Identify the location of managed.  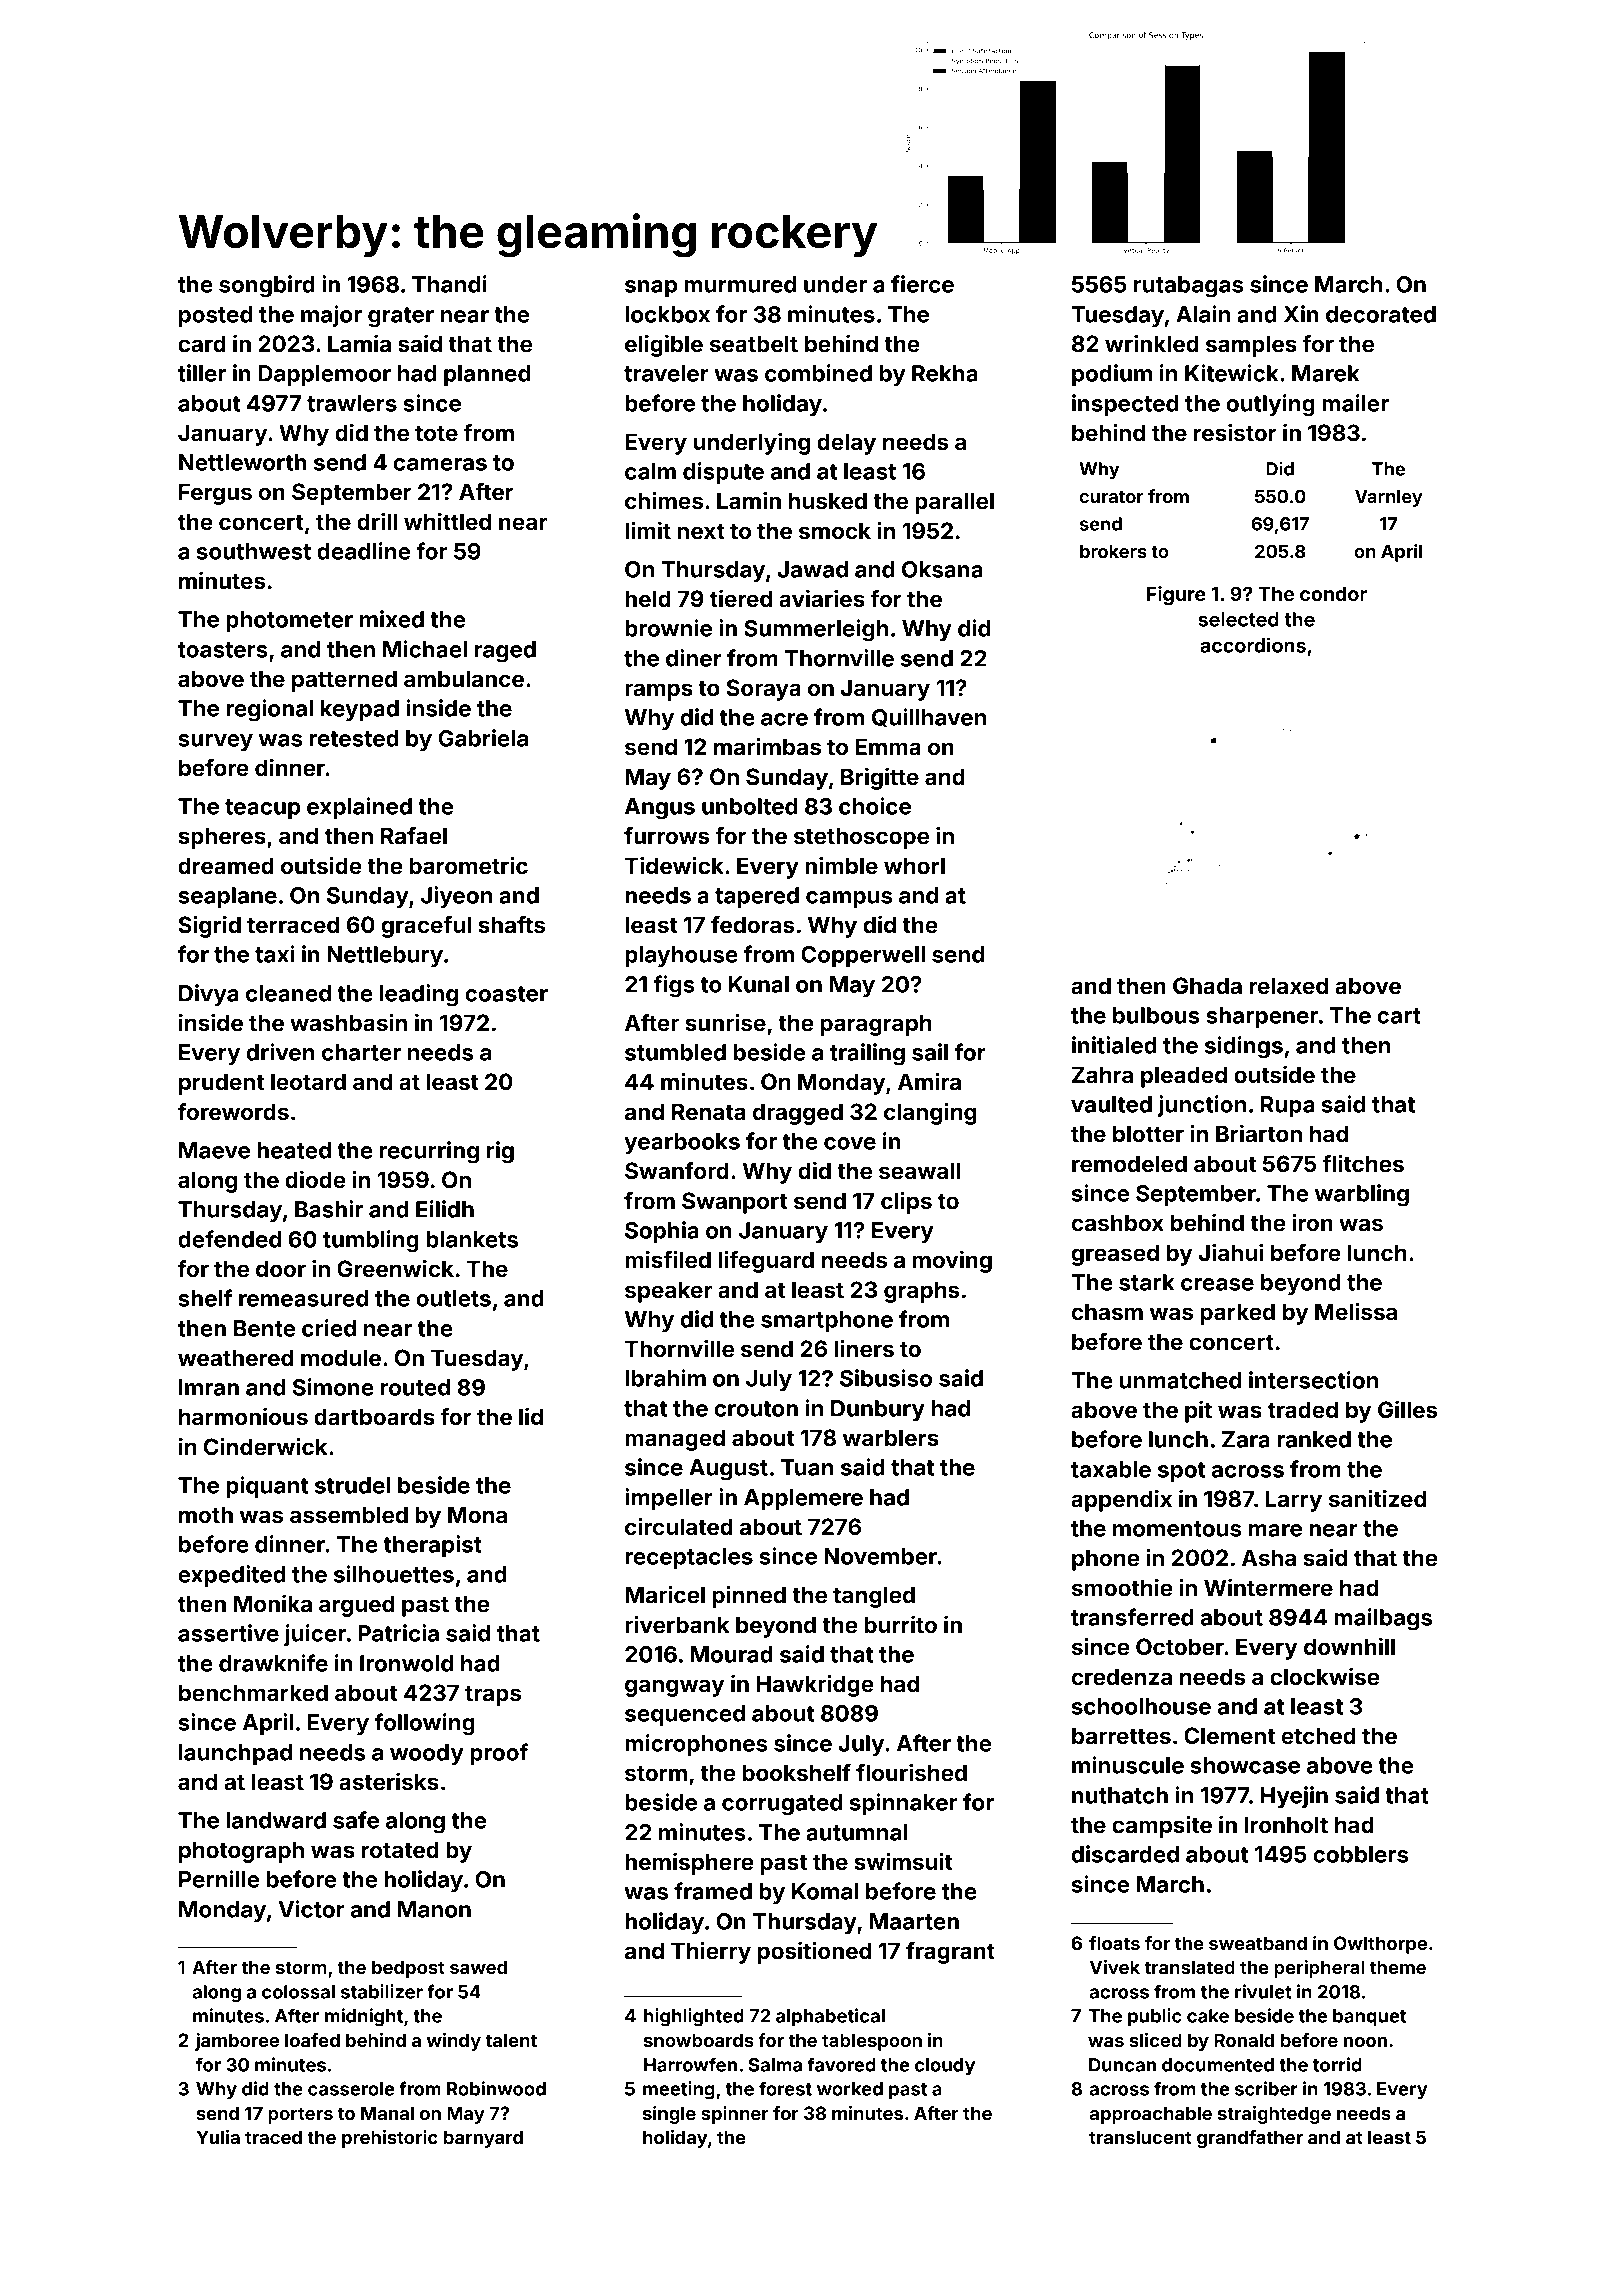
(675, 1440).
